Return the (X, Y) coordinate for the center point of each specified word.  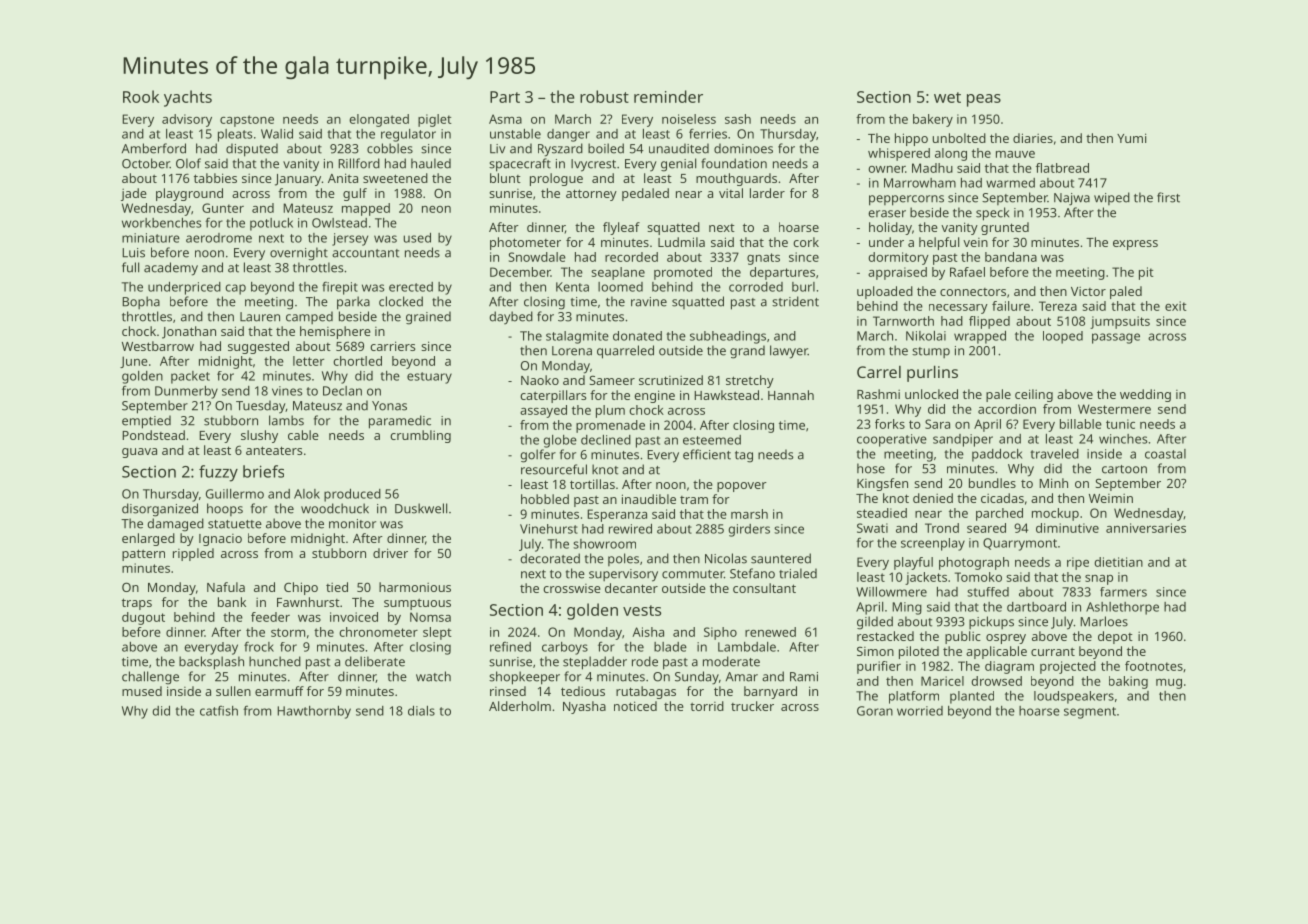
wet (947, 97)
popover (742, 487)
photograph (974, 563)
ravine (649, 302)
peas (984, 100)
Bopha (141, 302)
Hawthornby (314, 712)
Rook (141, 96)
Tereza (1058, 306)
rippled (193, 554)
